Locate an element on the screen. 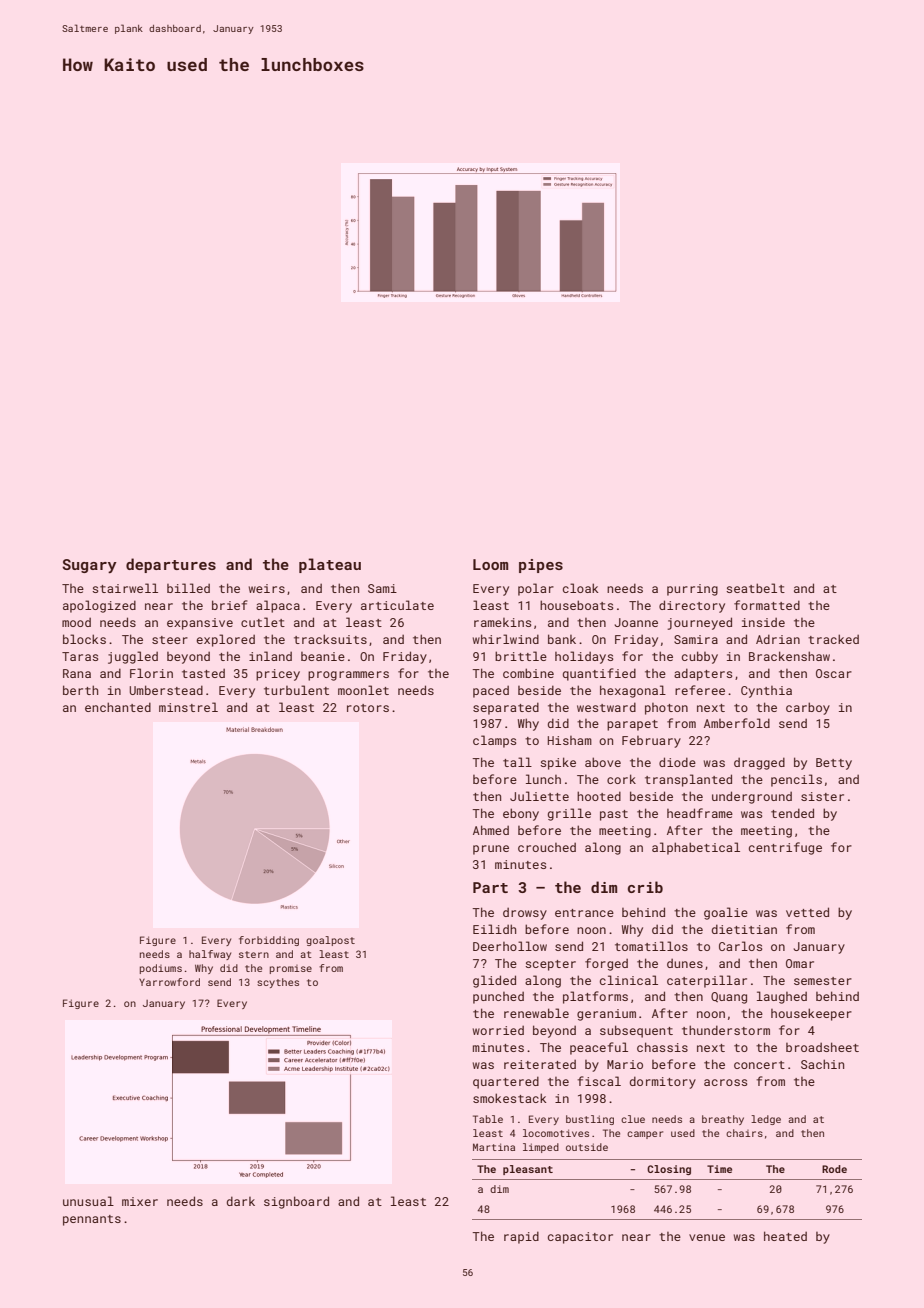 The image size is (924, 1308). unusual is located at coordinates (88, 1201).
